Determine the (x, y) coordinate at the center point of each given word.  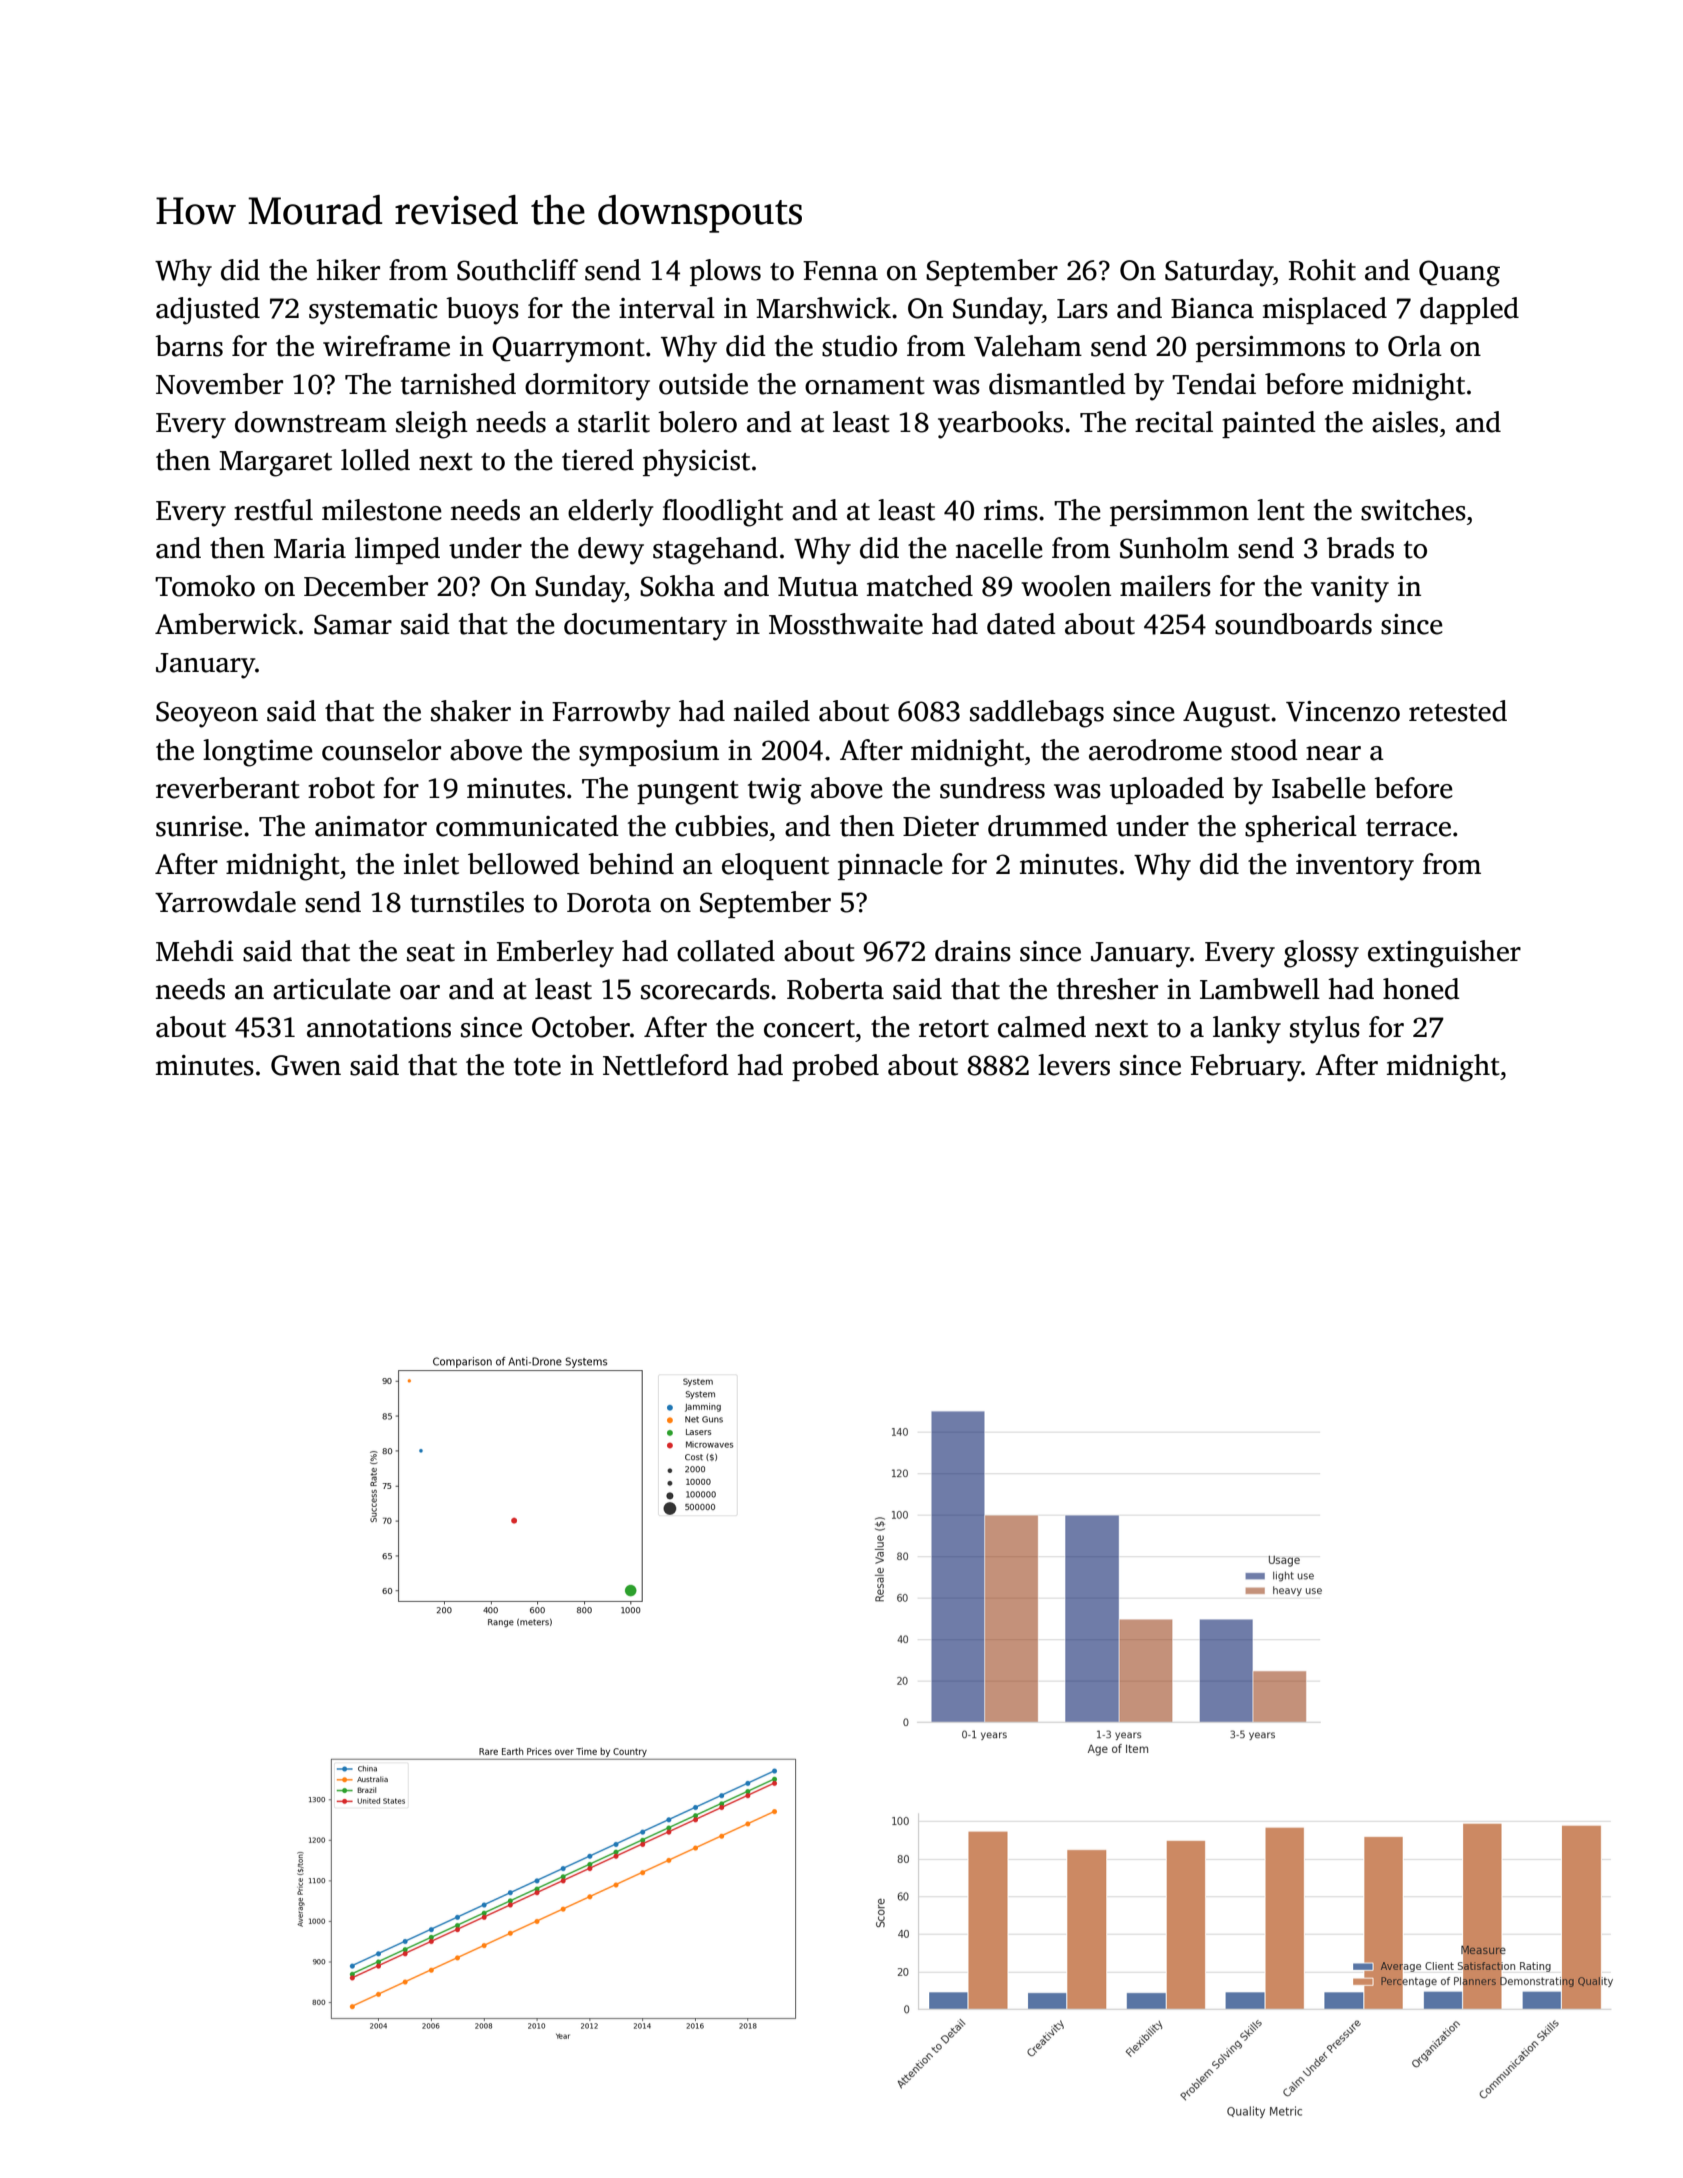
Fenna (840, 271)
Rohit (1322, 270)
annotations (379, 1027)
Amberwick (226, 624)
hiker (348, 270)
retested (1458, 711)
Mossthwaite (846, 624)
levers (1074, 1065)
